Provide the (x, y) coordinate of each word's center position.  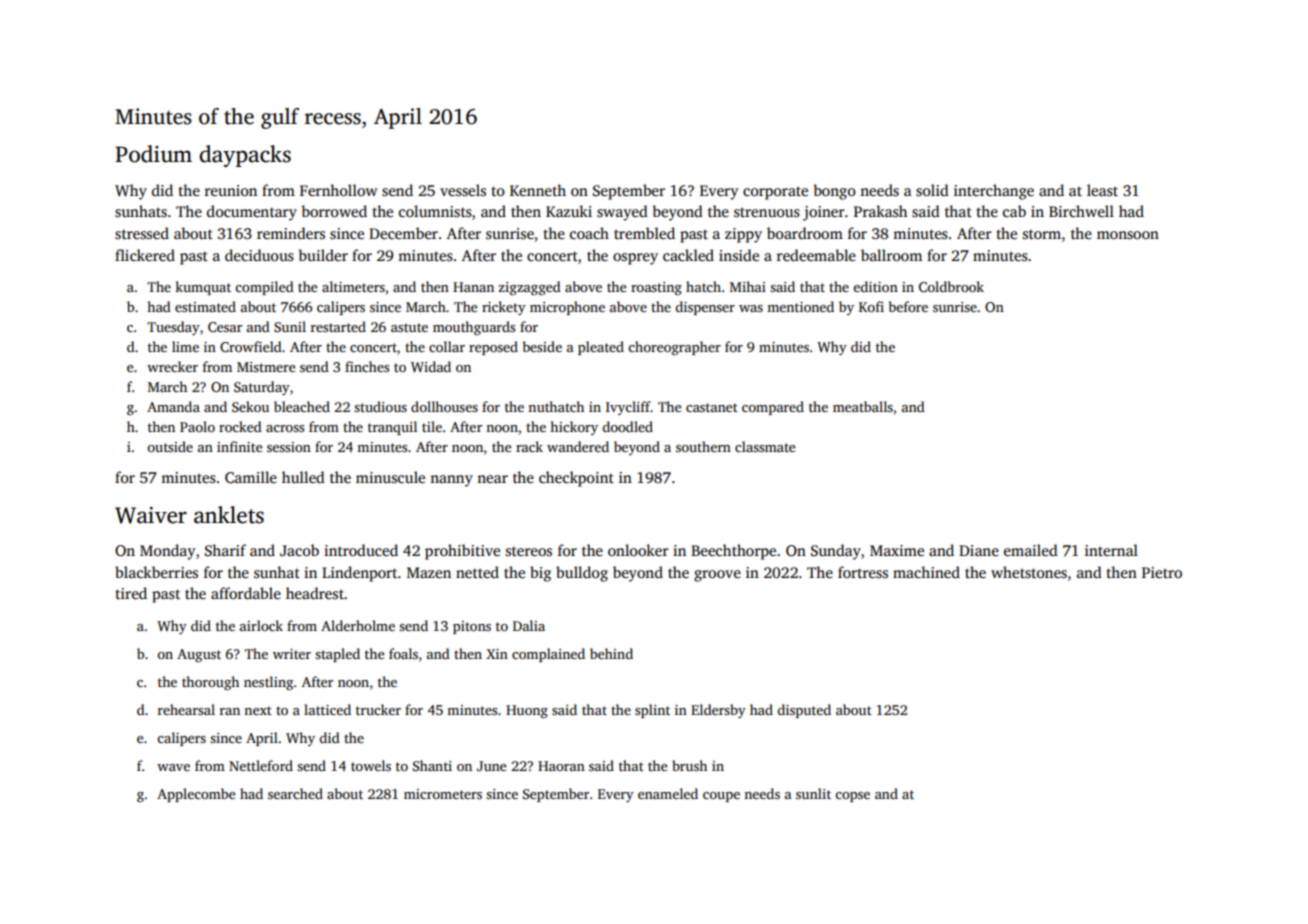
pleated (601, 348)
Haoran (561, 766)
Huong (527, 711)
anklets (229, 515)
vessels (463, 190)
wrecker (172, 366)
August (199, 655)
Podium (153, 154)
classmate (765, 446)
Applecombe (196, 795)
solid (932, 190)
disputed (804, 711)
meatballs (863, 406)
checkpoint (576, 479)
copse (852, 797)
